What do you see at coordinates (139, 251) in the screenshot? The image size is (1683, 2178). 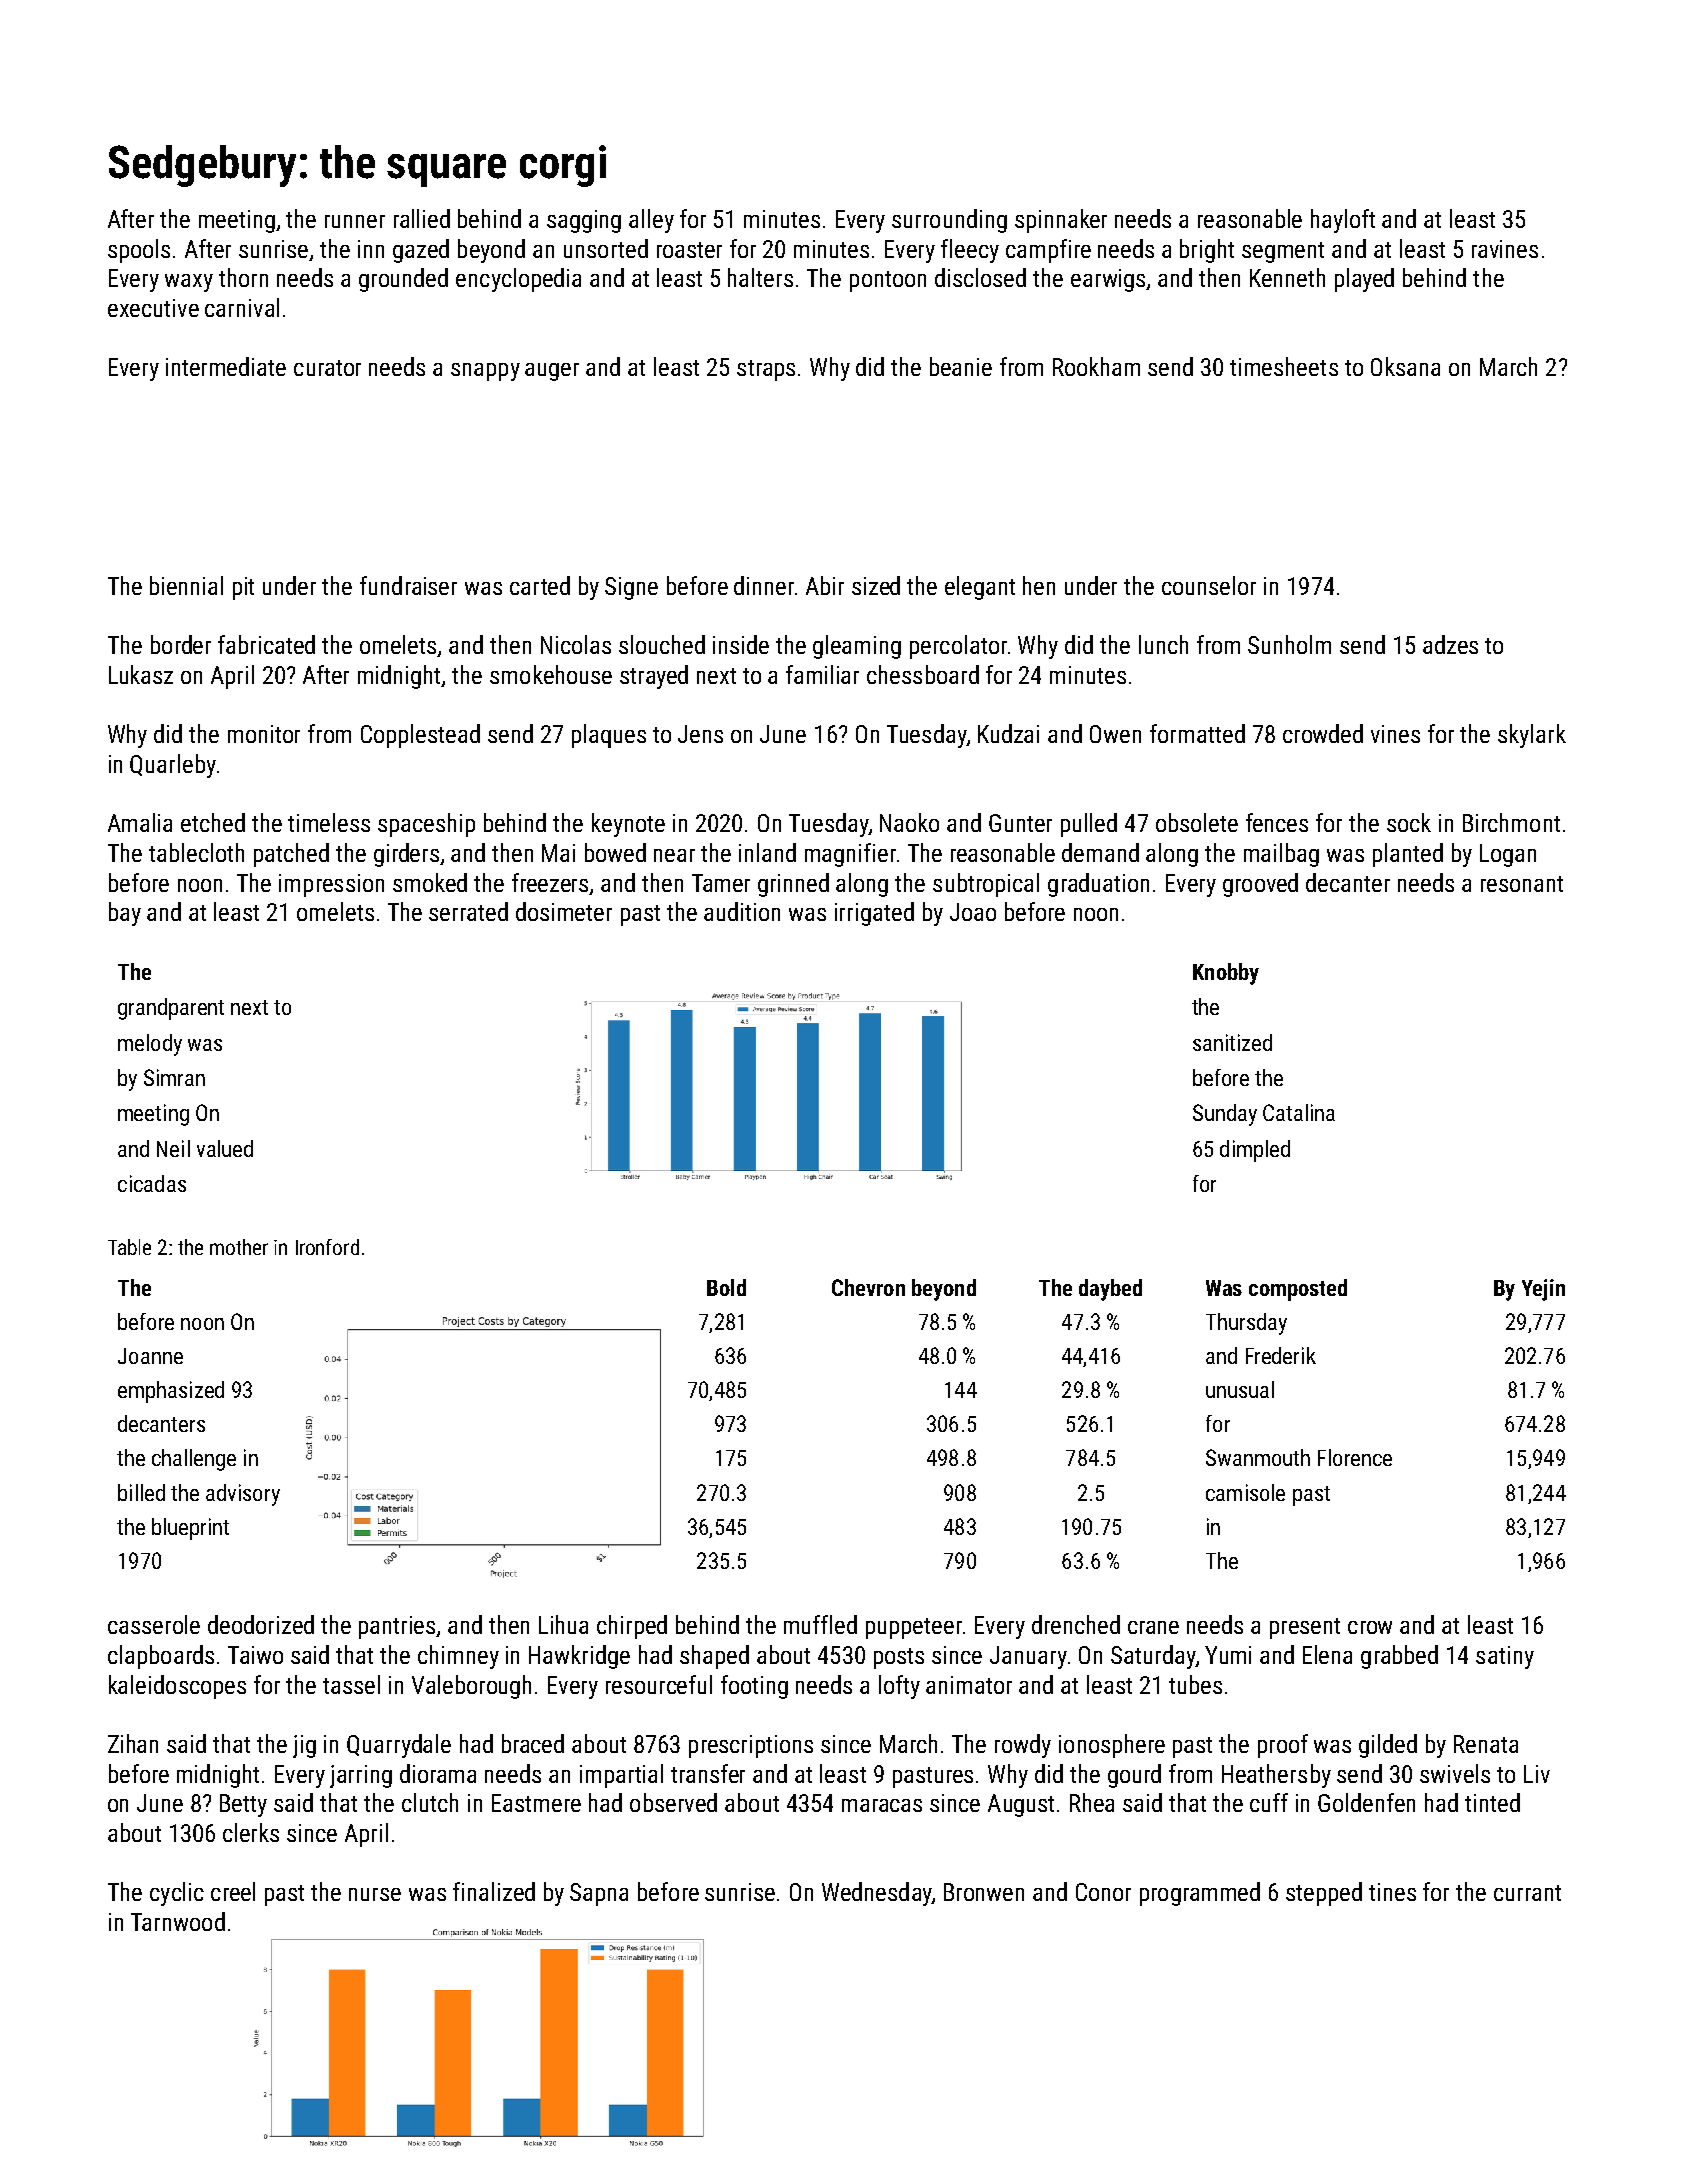 I see `spools` at bounding box center [139, 251].
